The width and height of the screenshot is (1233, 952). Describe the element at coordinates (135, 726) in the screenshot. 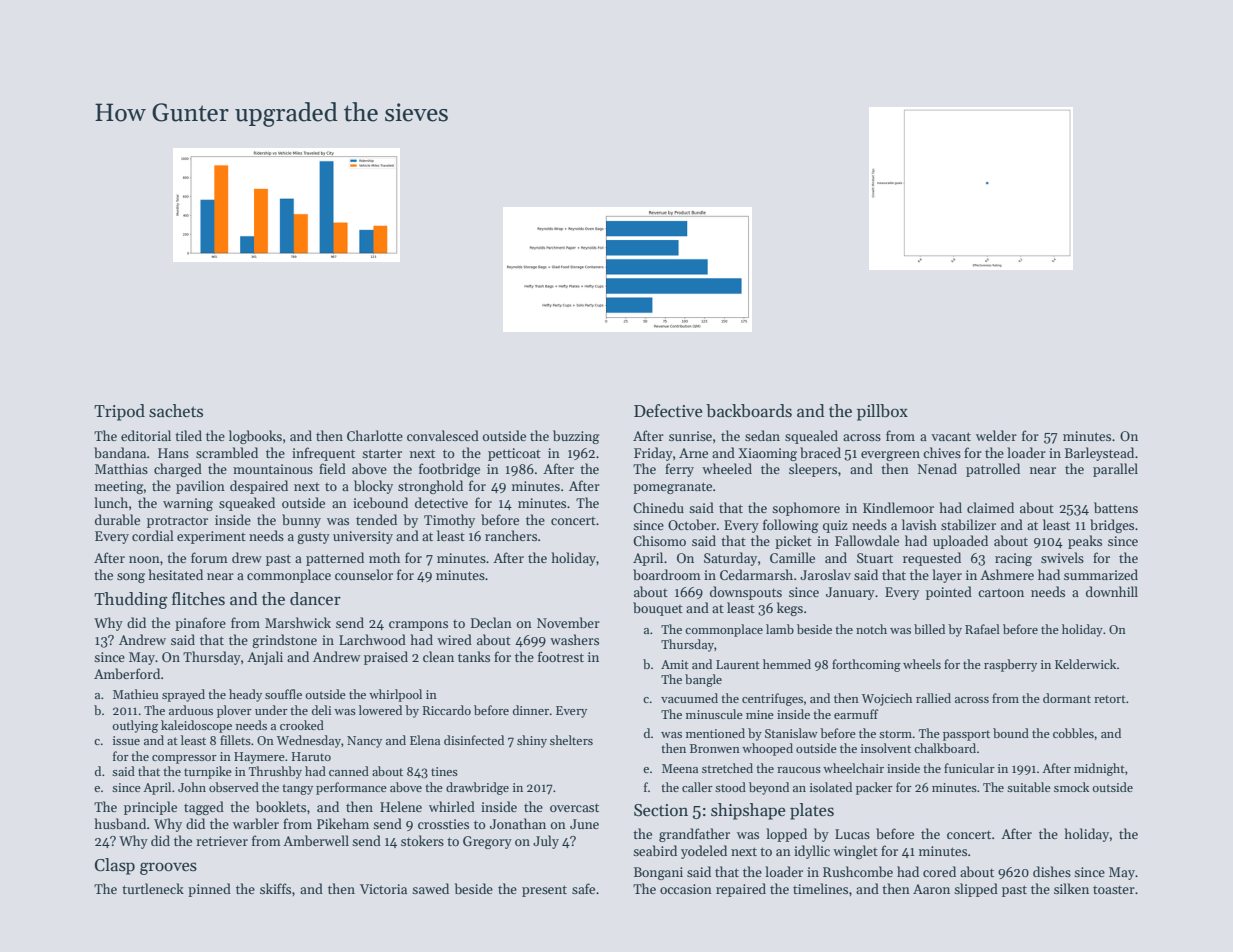

I see `outlying` at that location.
